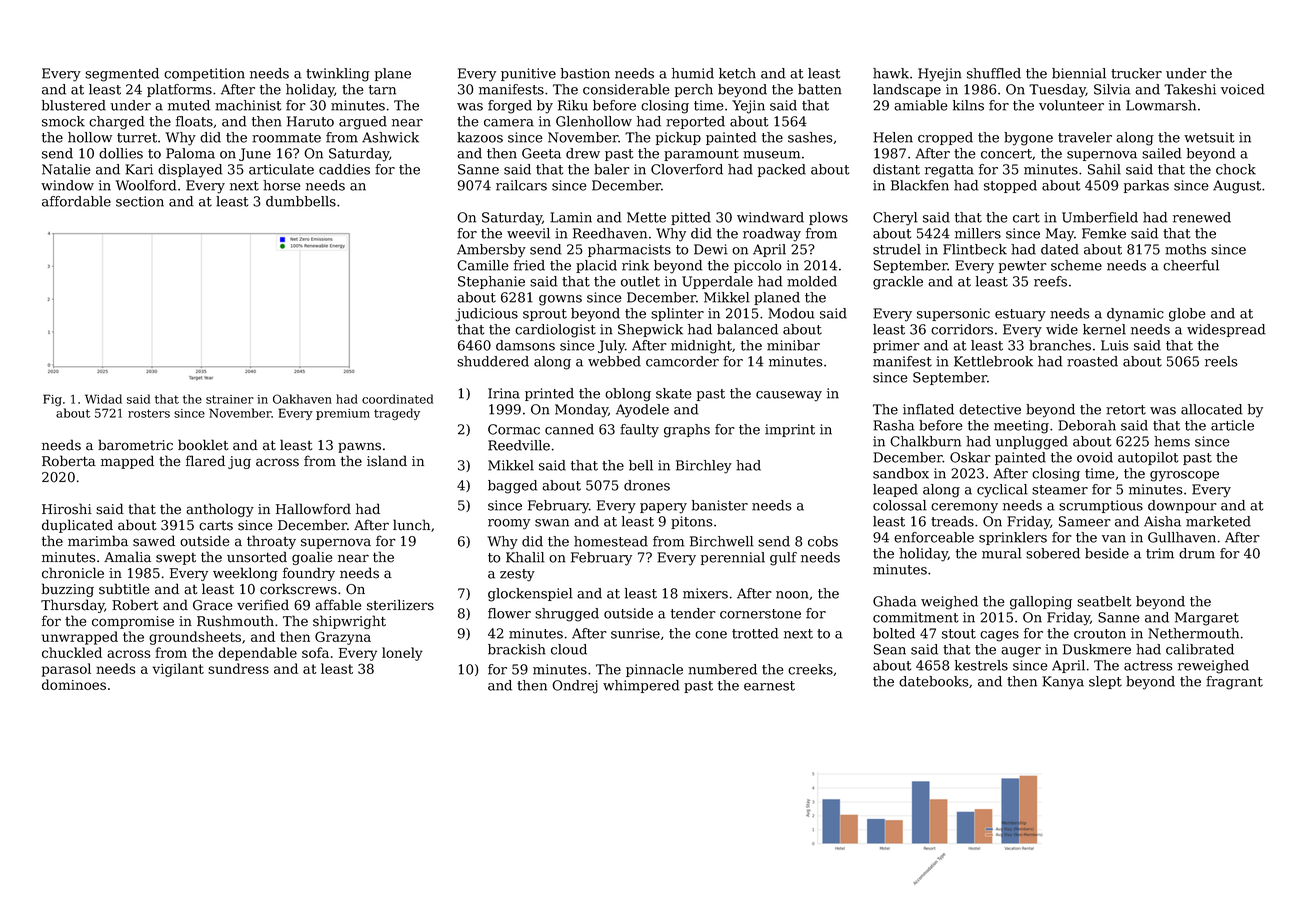 The image size is (1308, 924). I want to click on verified, so click(263, 605).
